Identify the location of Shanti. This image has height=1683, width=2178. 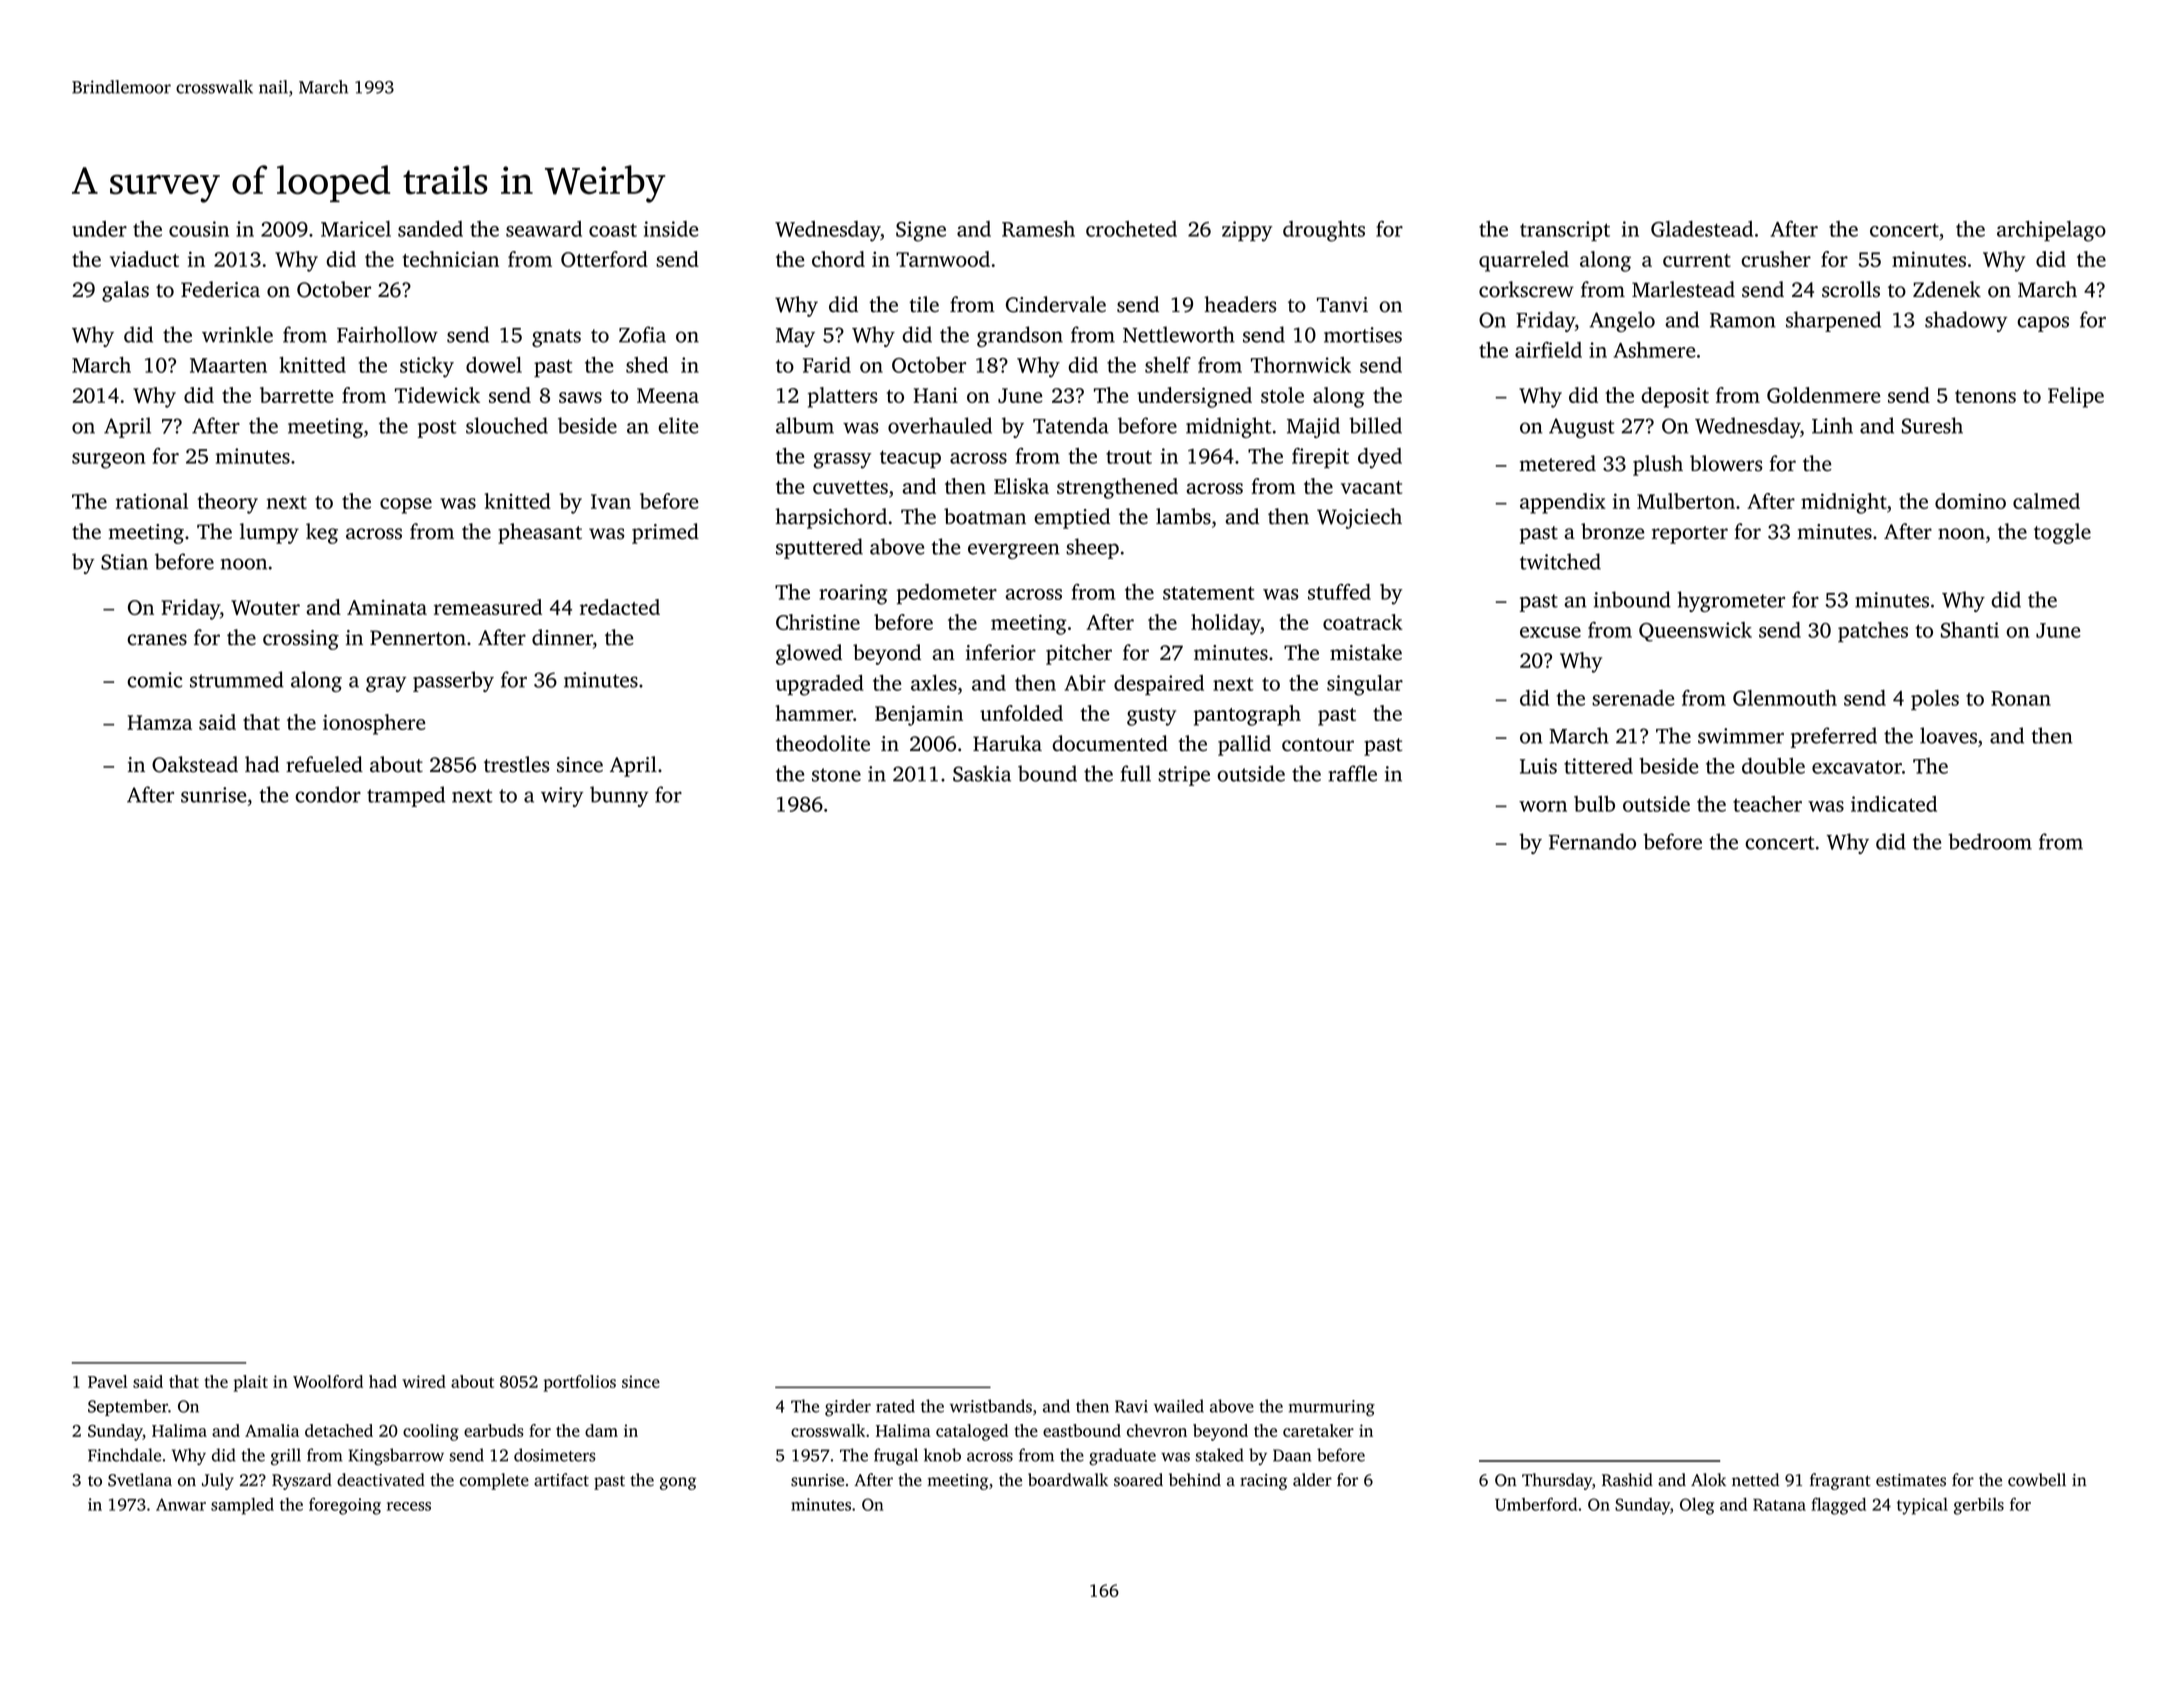
(1970, 630).
